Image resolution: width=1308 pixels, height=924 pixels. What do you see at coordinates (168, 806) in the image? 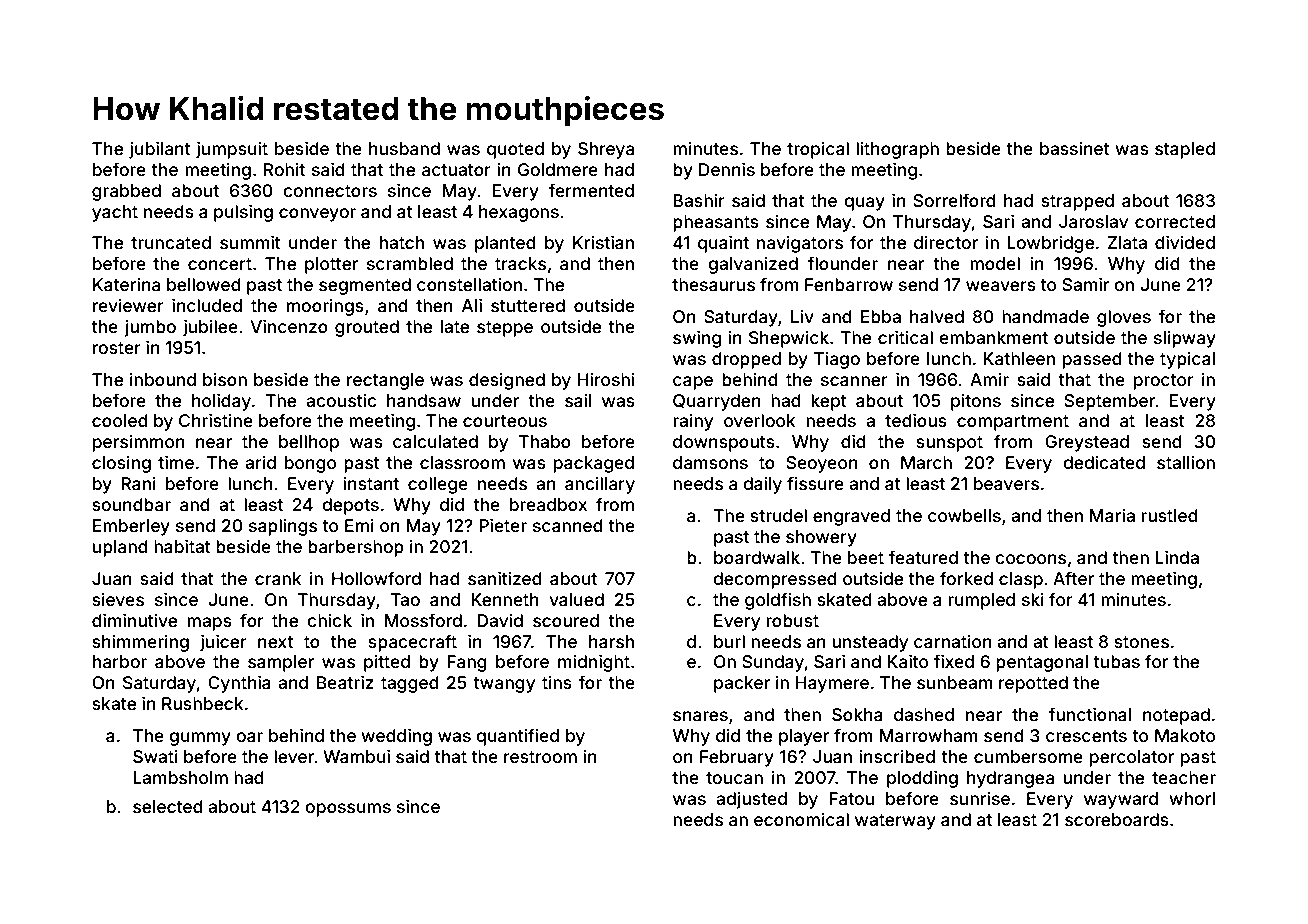
I see `selected` at bounding box center [168, 806].
